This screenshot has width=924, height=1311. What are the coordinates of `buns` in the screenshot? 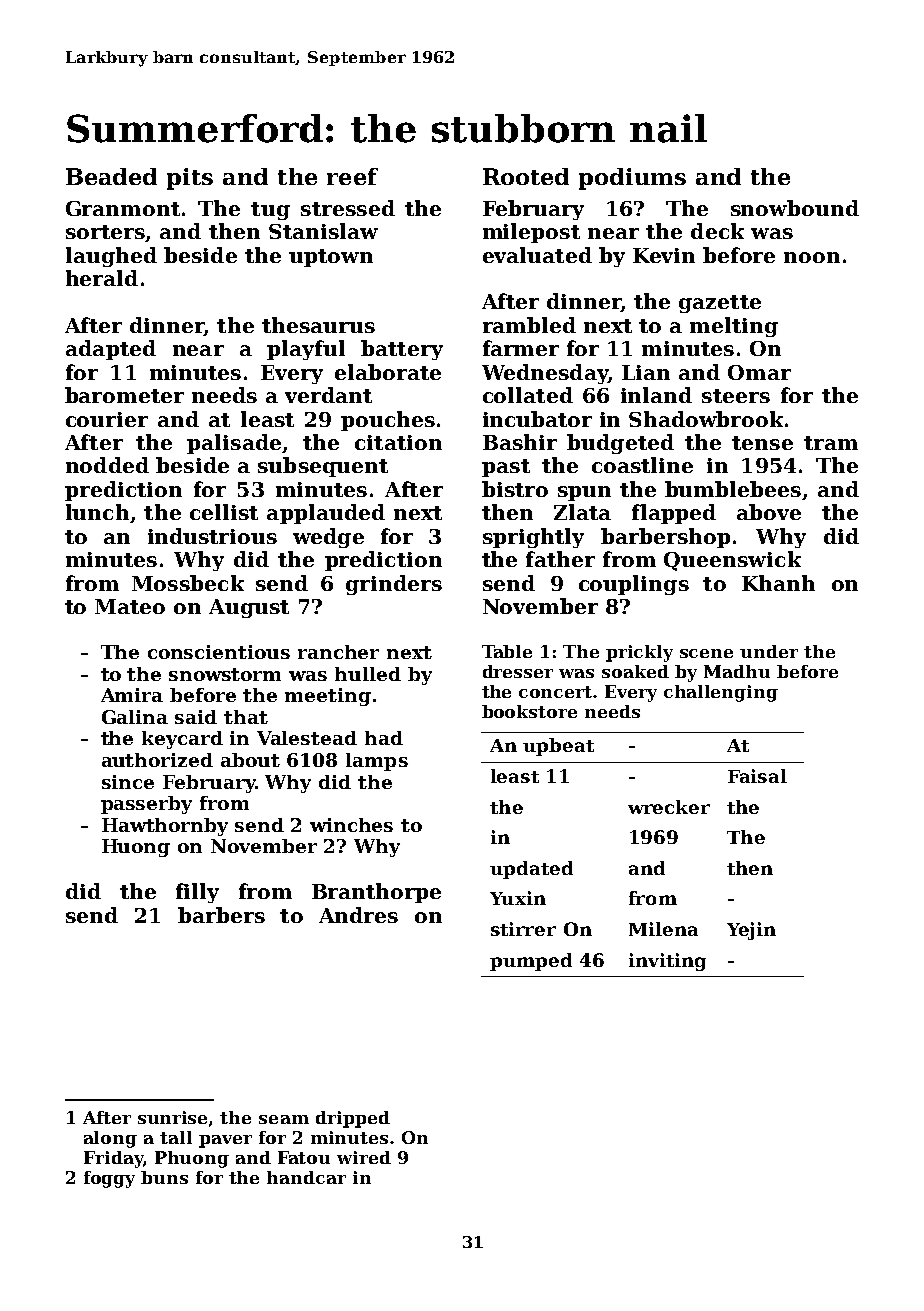 It's located at (164, 1177).
